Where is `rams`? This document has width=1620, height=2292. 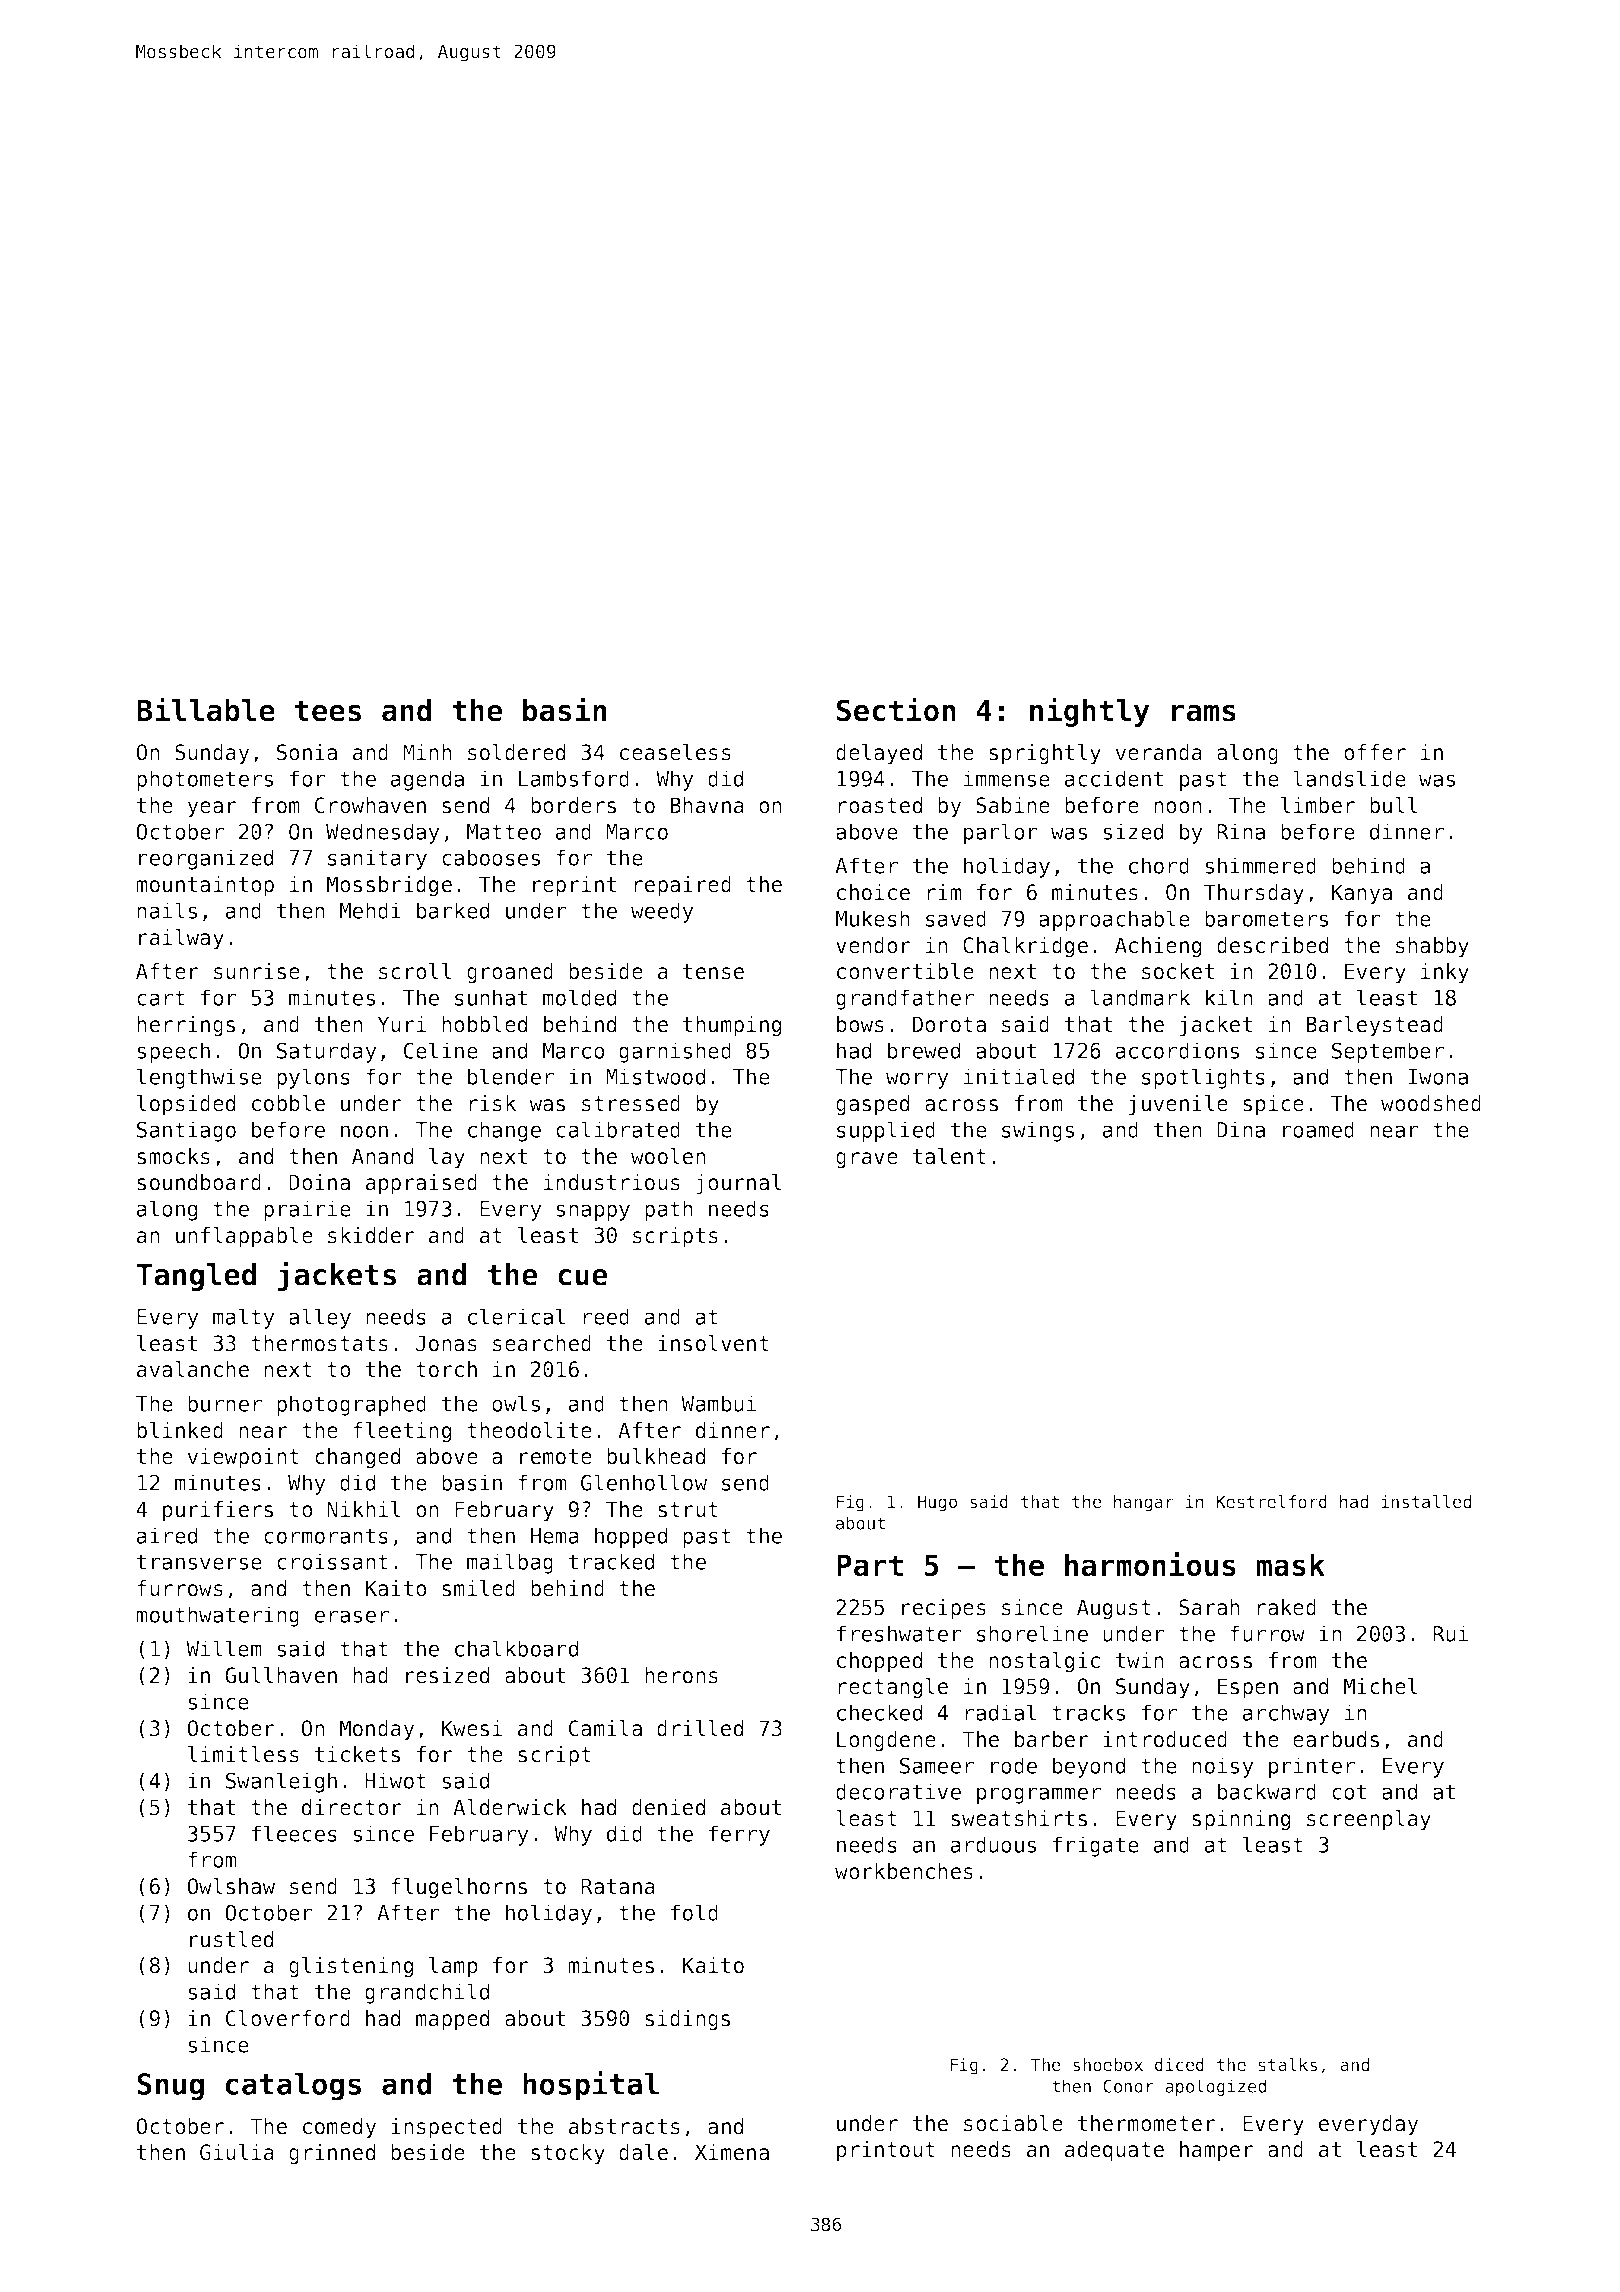 rams is located at coordinates (1204, 713).
